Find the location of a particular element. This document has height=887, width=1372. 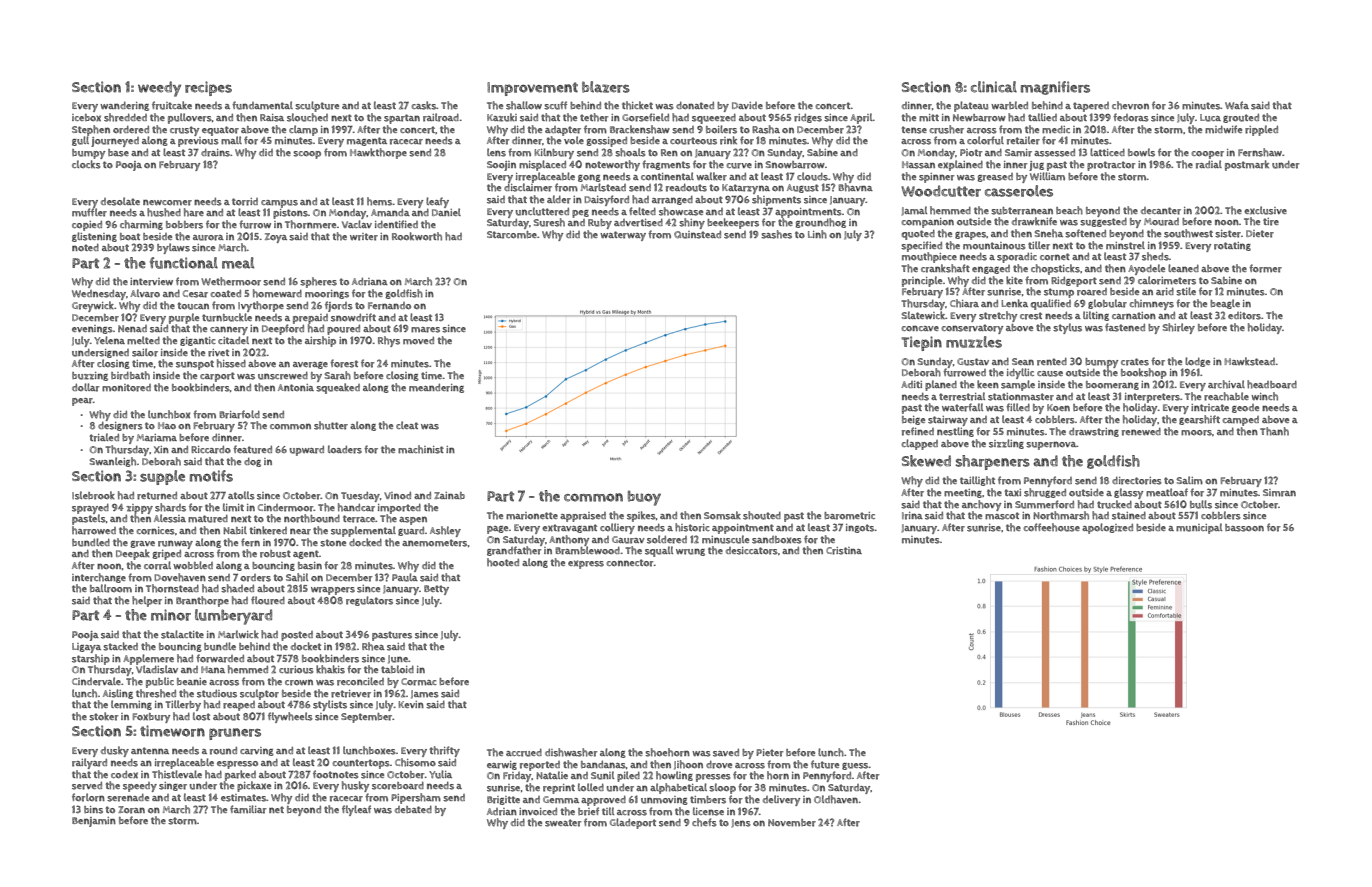

clinical is located at coordinates (994, 87).
